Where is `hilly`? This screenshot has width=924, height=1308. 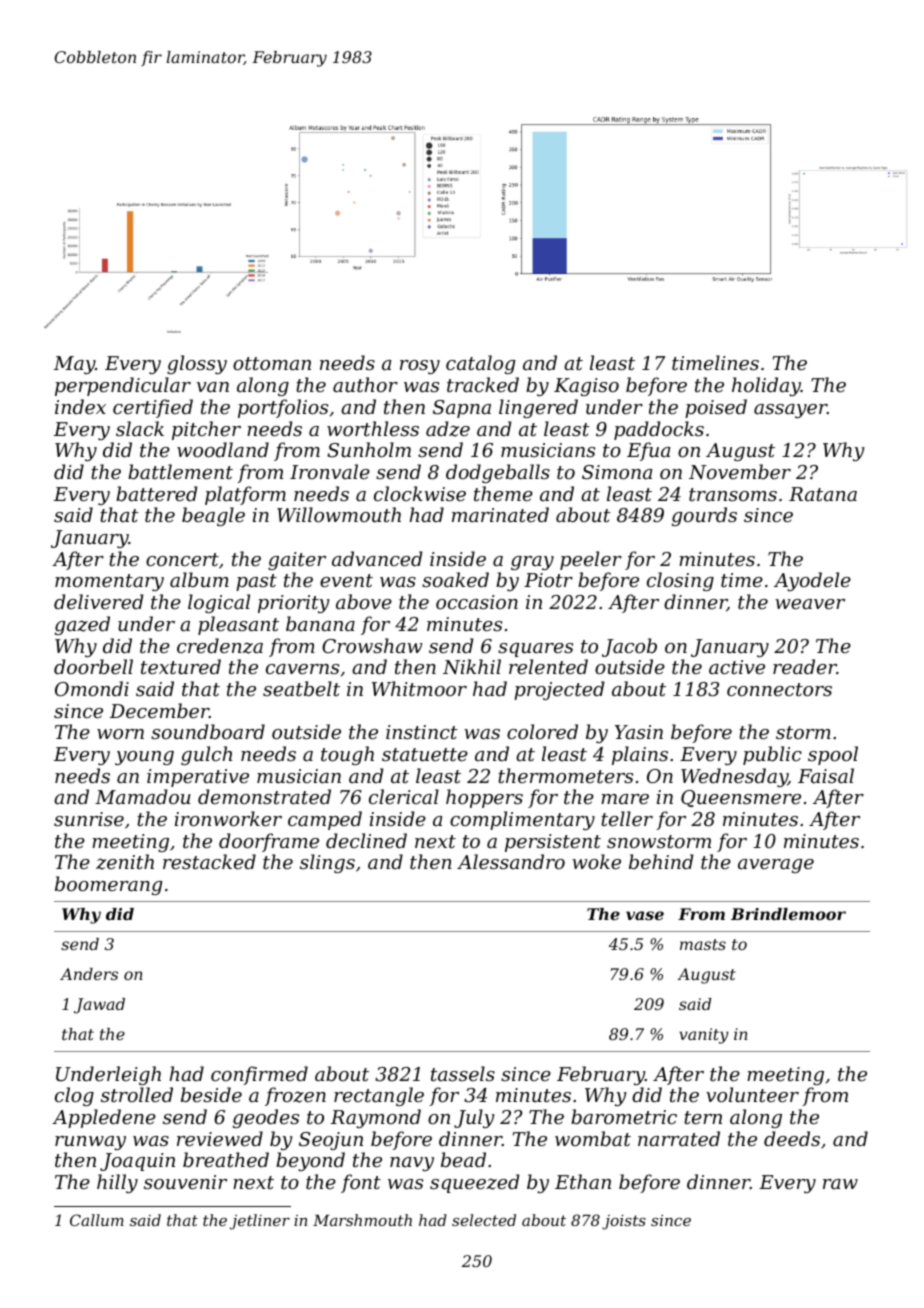 hilly is located at coordinates (117, 1183).
